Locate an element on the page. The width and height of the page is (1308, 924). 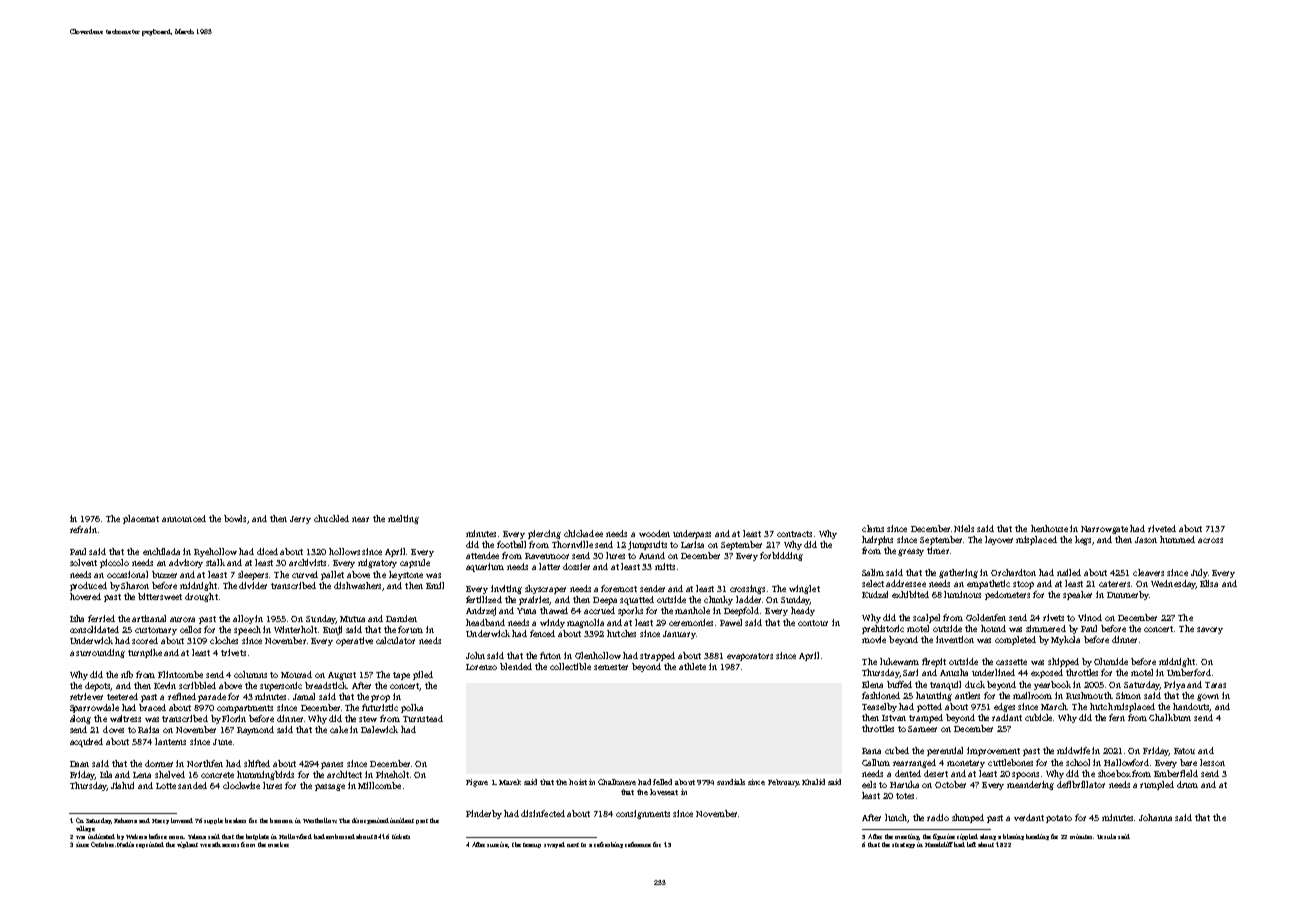
Isla is located at coordinates (106, 774).
